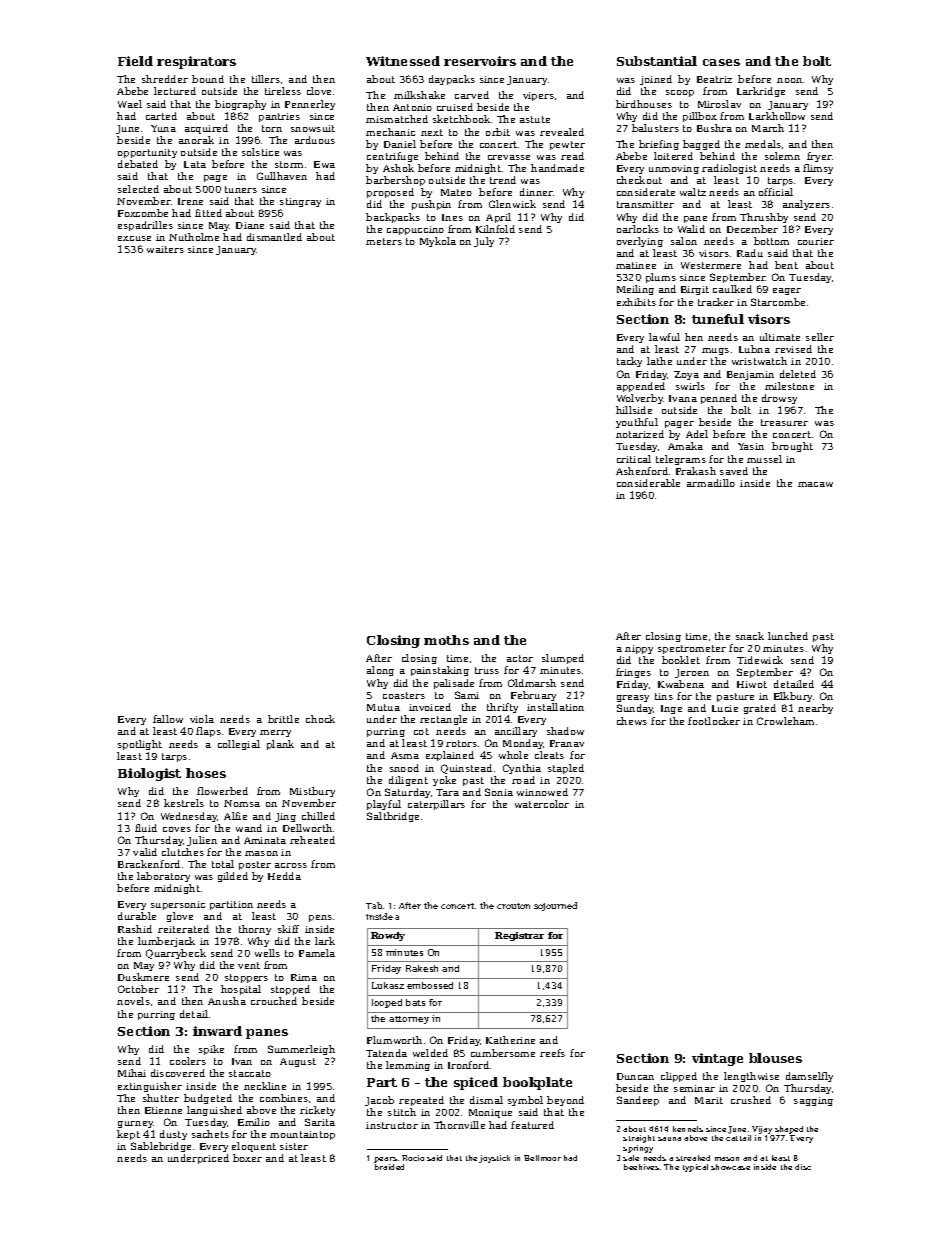 The image size is (952, 1233). I want to click on waiters, so click(165, 249).
